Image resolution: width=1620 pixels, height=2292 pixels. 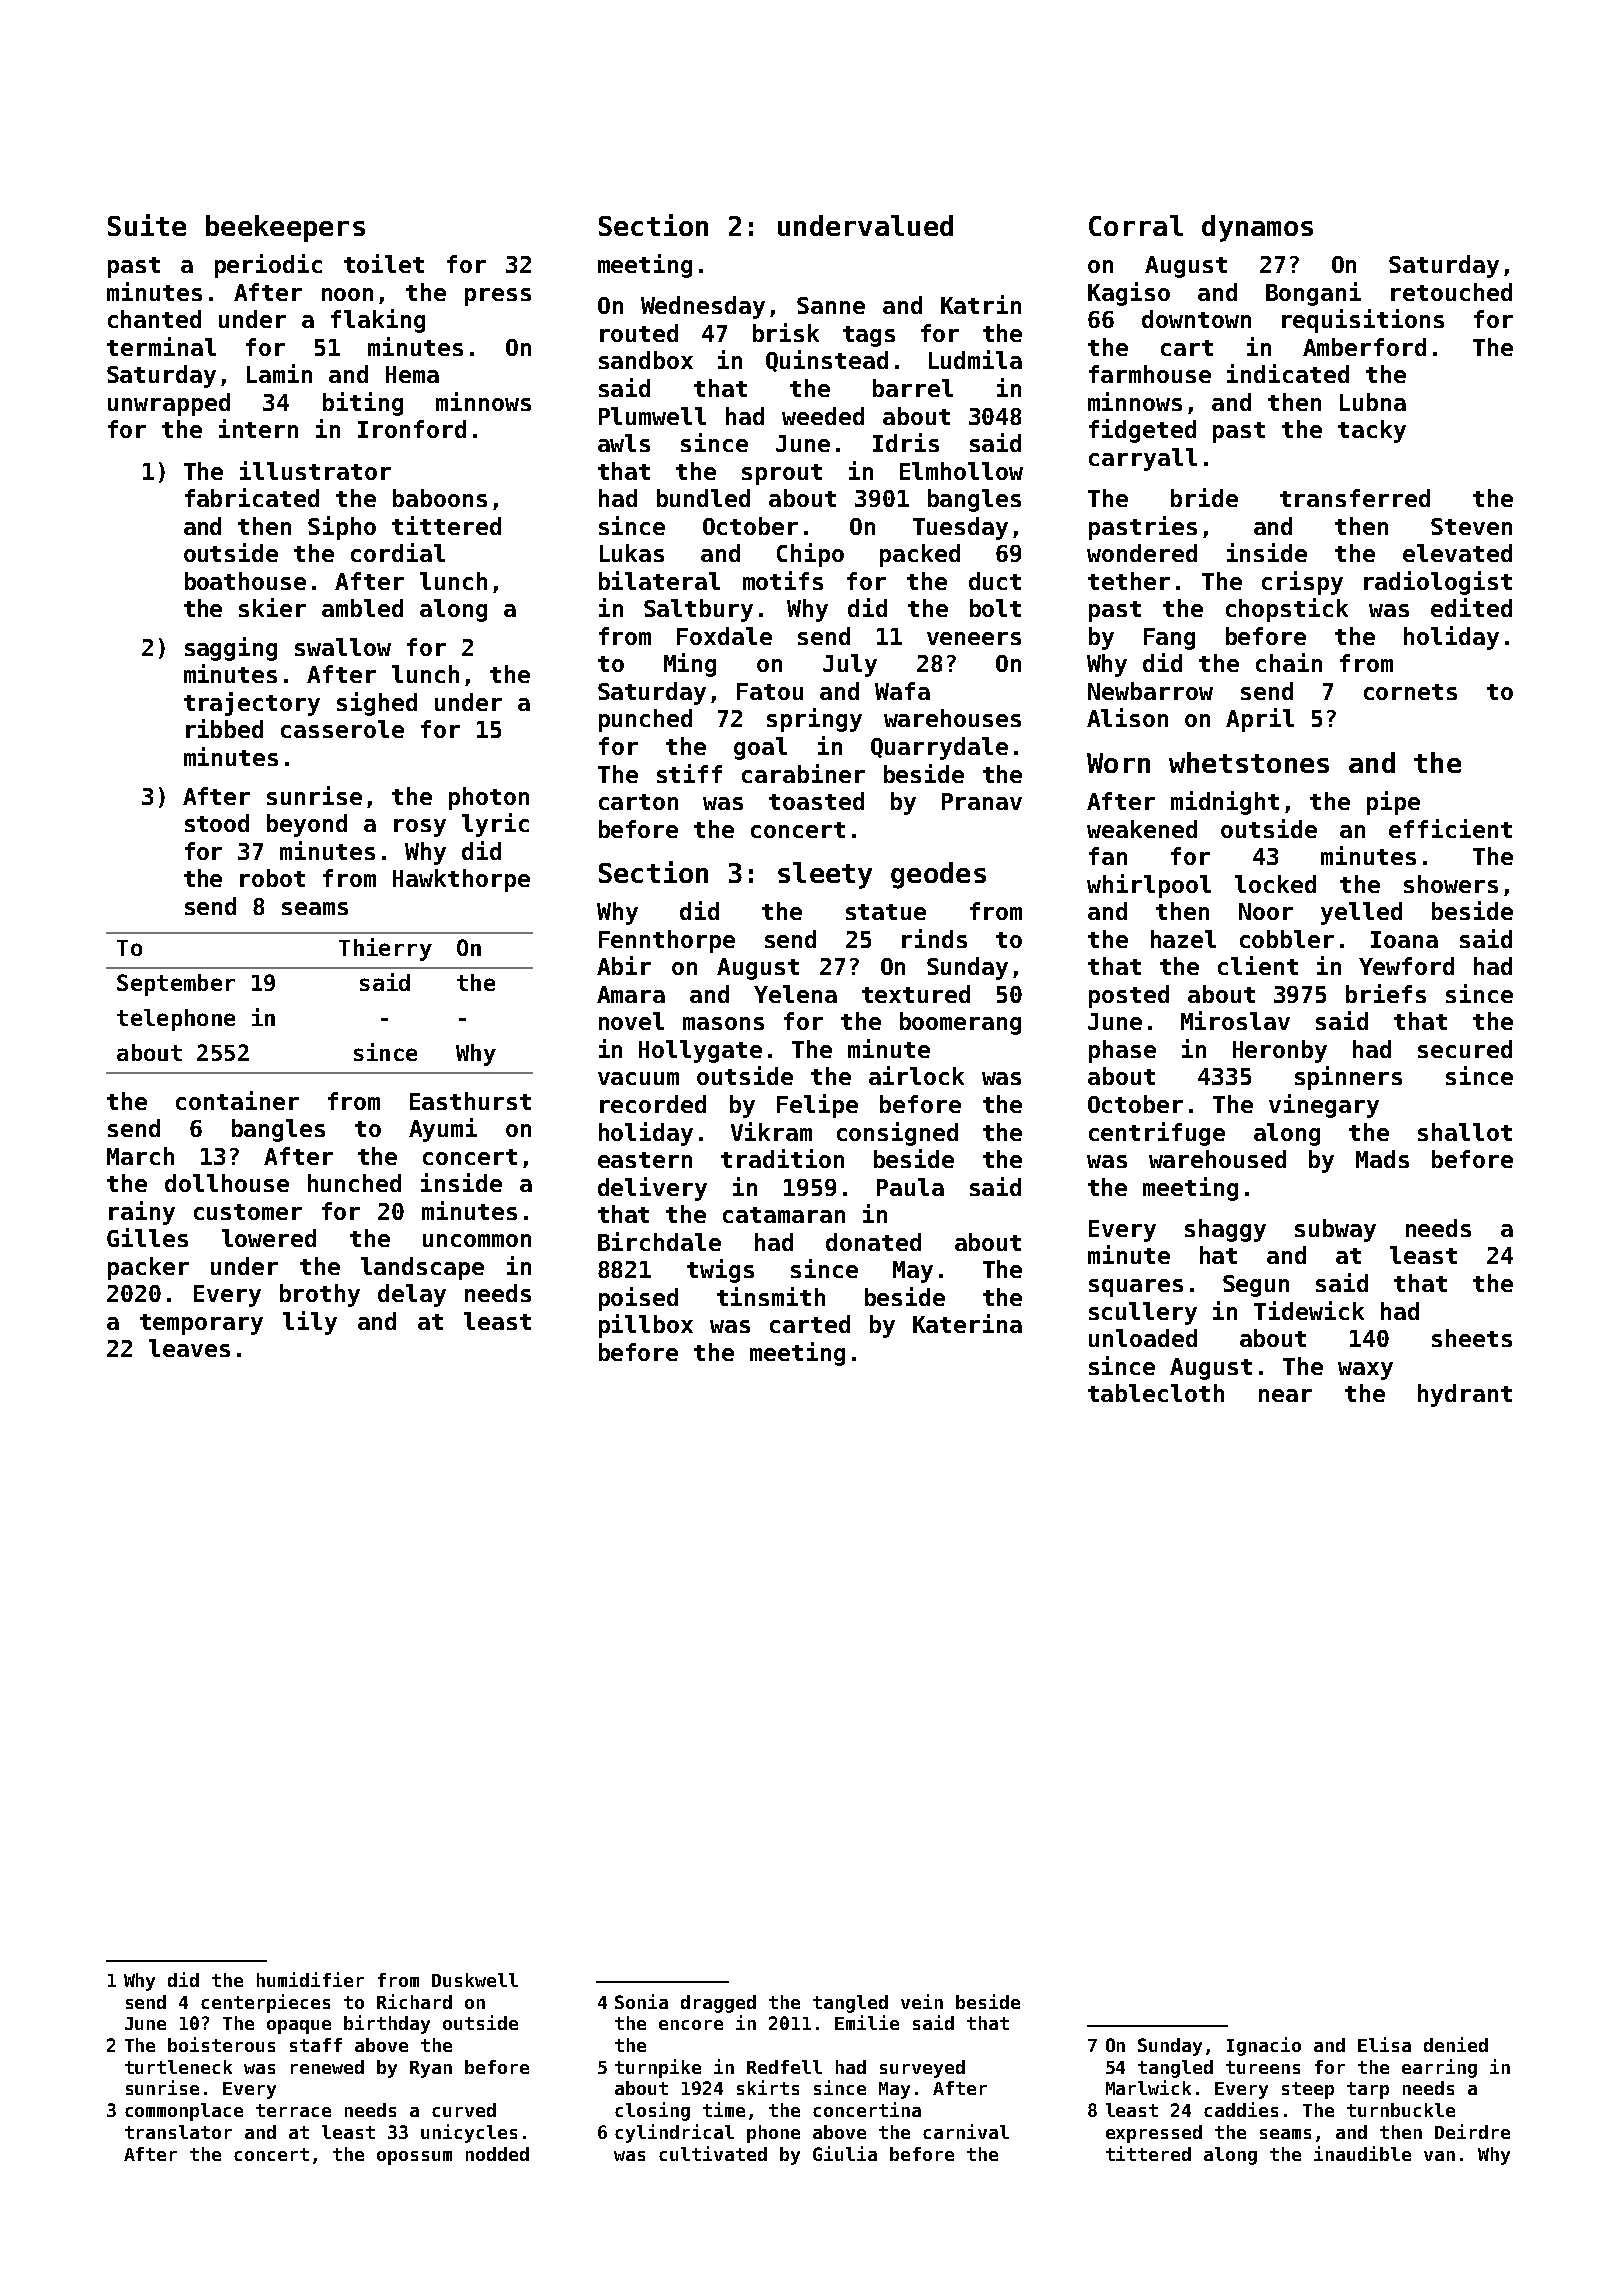 I want to click on Marlwick, so click(x=1148, y=2087).
